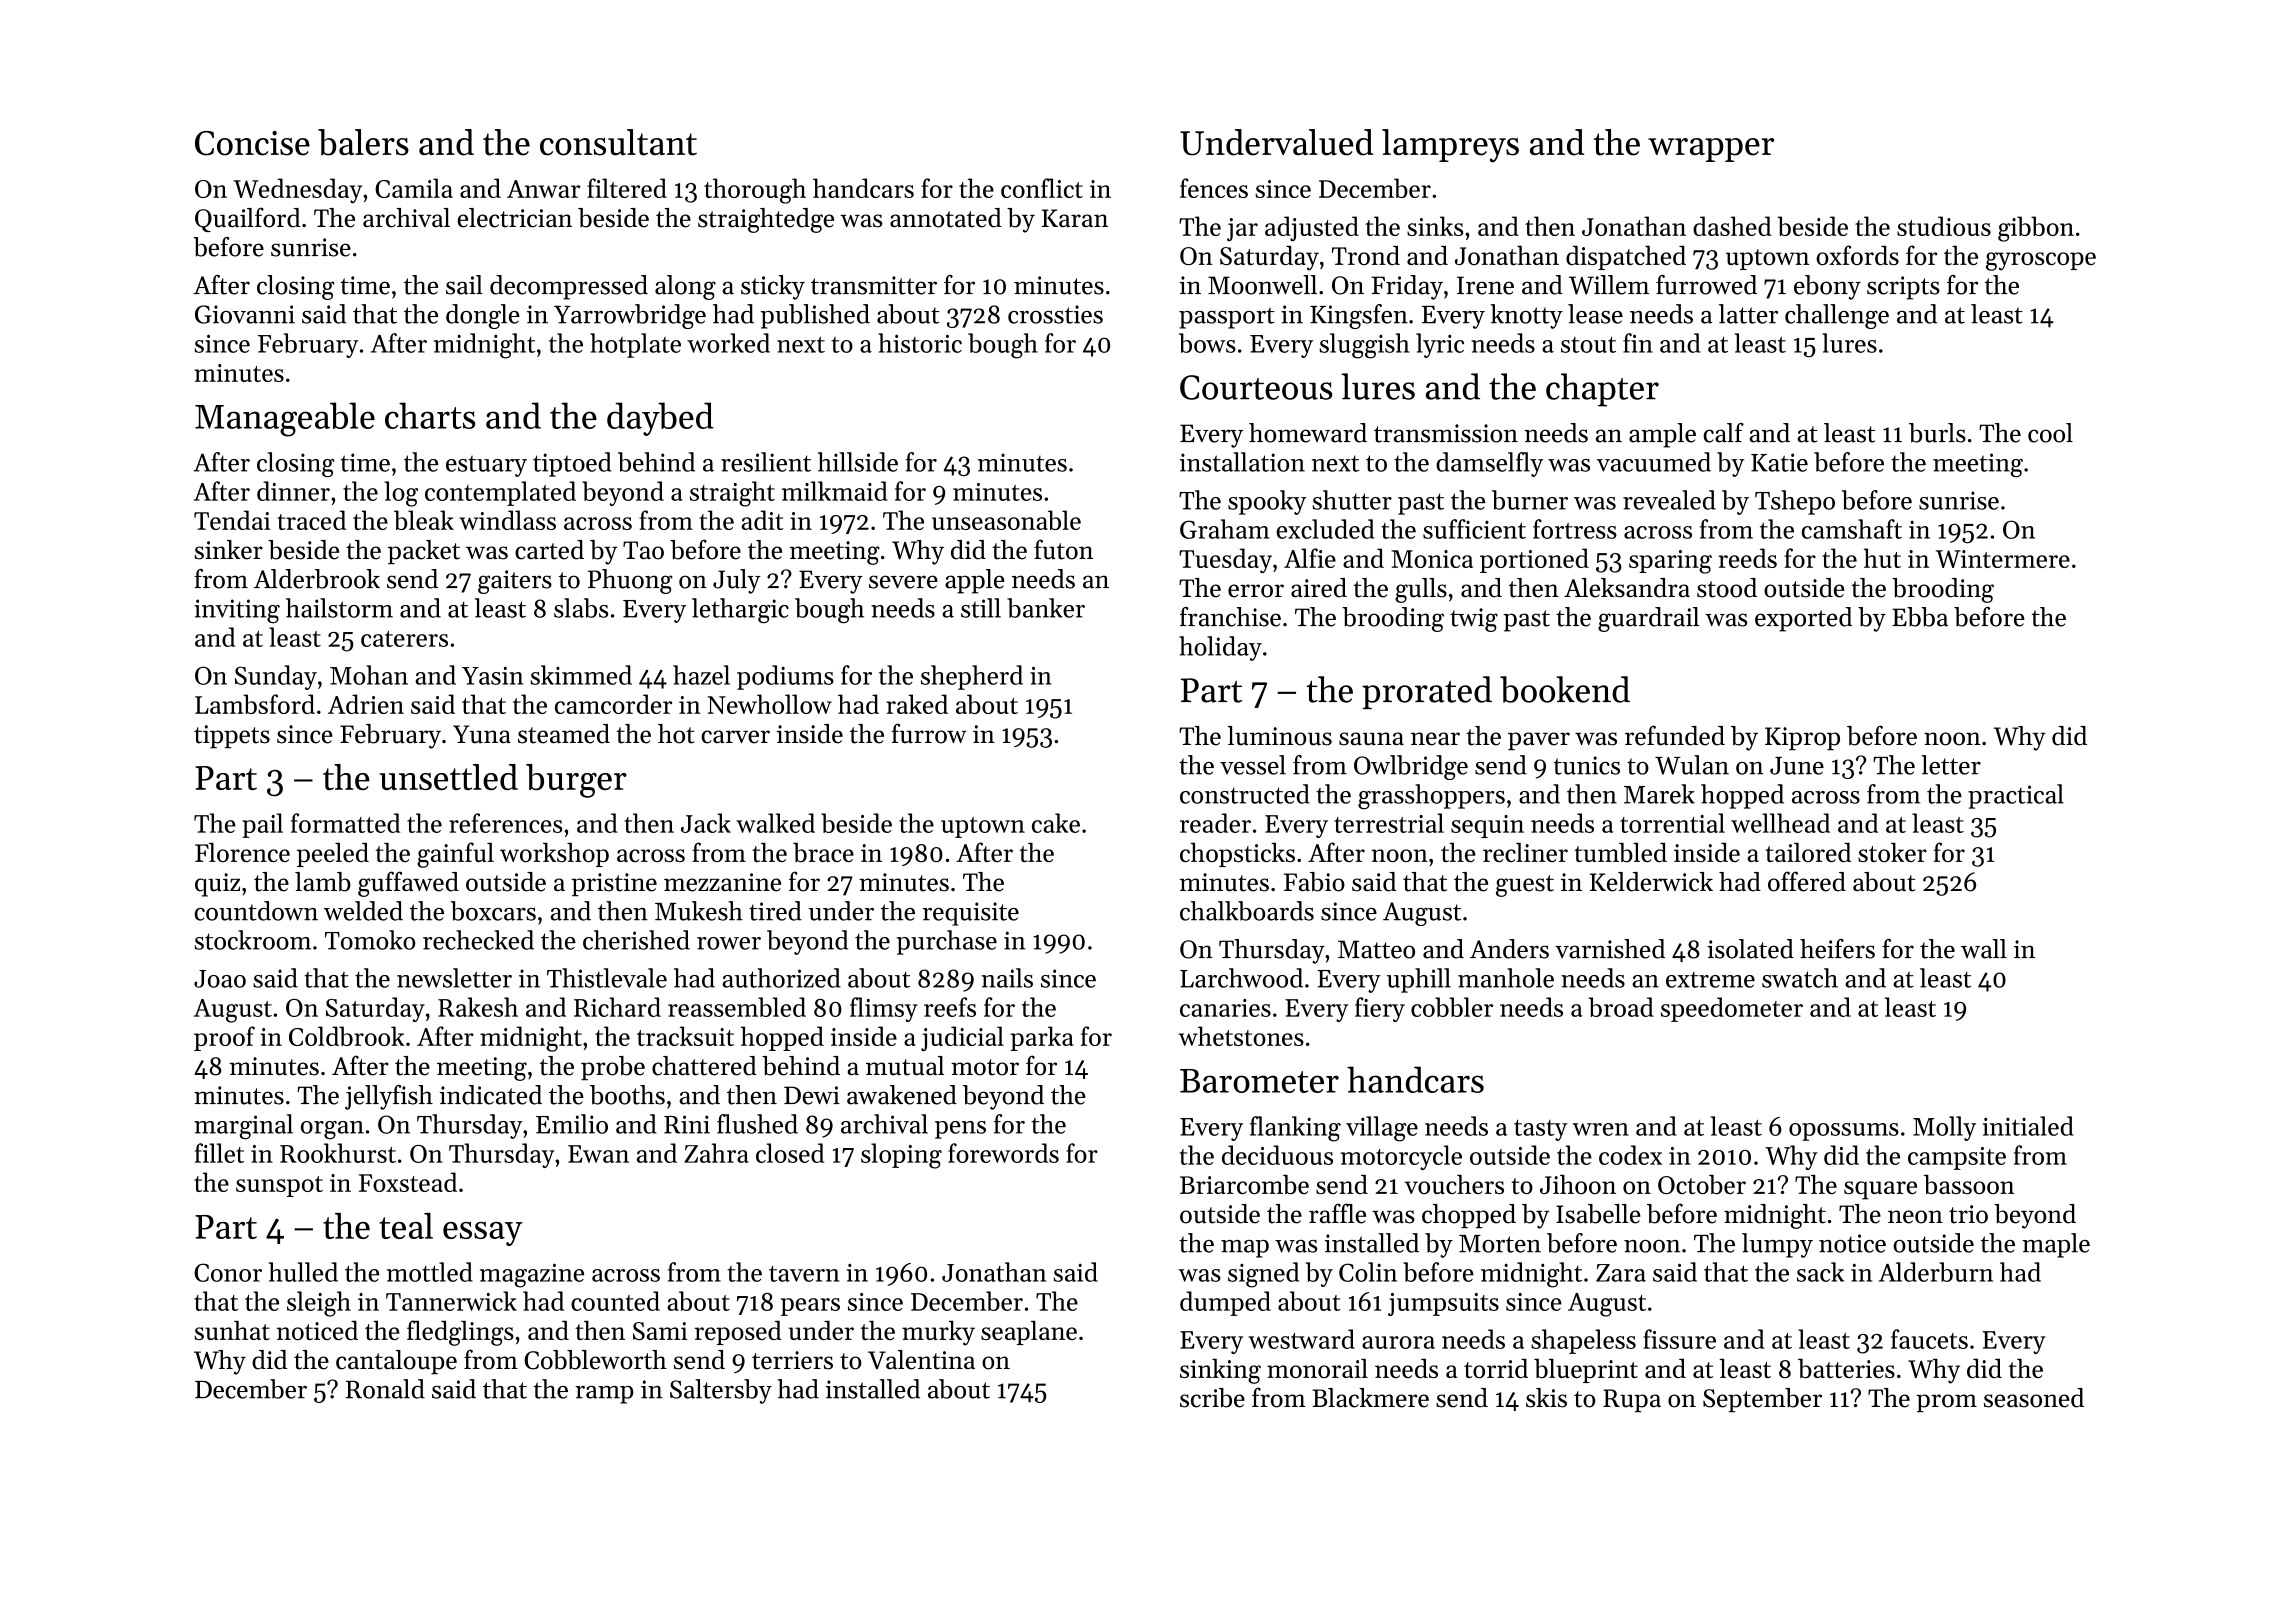 This screenshot has height=1620, width=2292. I want to click on mezzanine, so click(722, 882).
